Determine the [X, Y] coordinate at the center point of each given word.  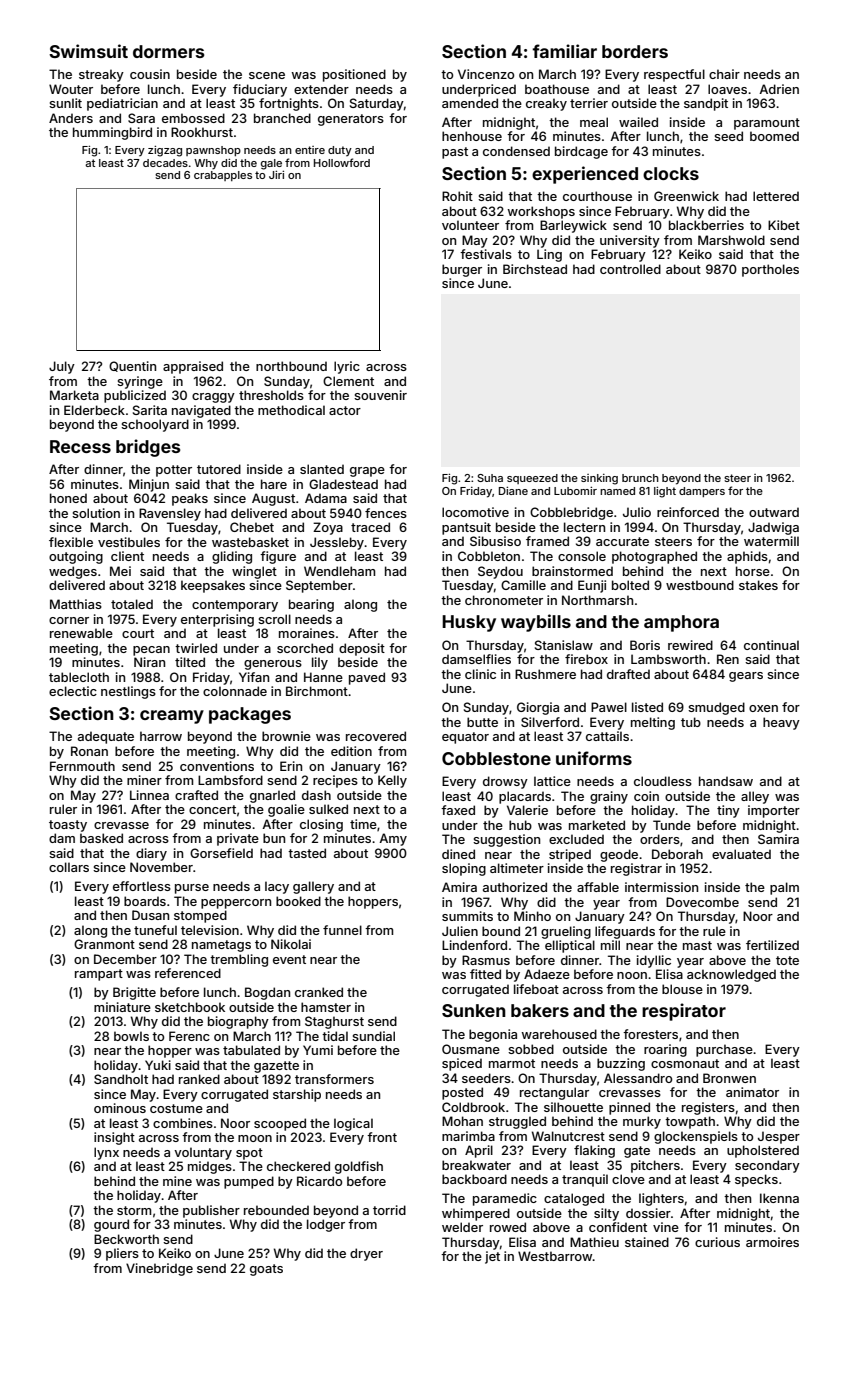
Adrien [779, 89]
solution [96, 513]
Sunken [474, 1010]
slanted [322, 469]
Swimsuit [88, 51]
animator [752, 1092]
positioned [354, 75]
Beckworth [126, 1239]
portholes [770, 270]
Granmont [104, 944]
